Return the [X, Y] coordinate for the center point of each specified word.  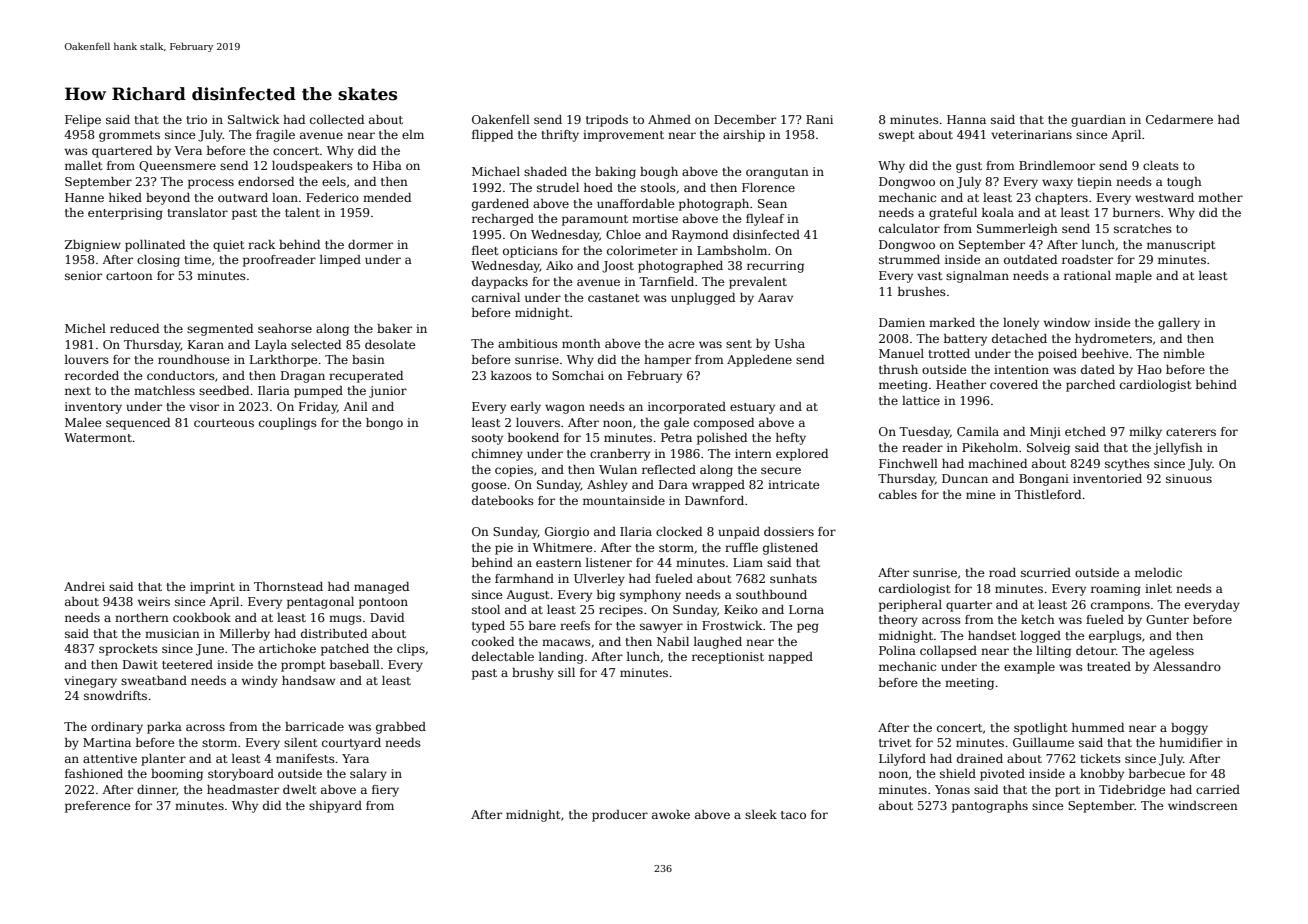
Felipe [83, 121]
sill [566, 672]
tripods [607, 121]
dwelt [299, 789]
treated [1109, 666]
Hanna [966, 119]
